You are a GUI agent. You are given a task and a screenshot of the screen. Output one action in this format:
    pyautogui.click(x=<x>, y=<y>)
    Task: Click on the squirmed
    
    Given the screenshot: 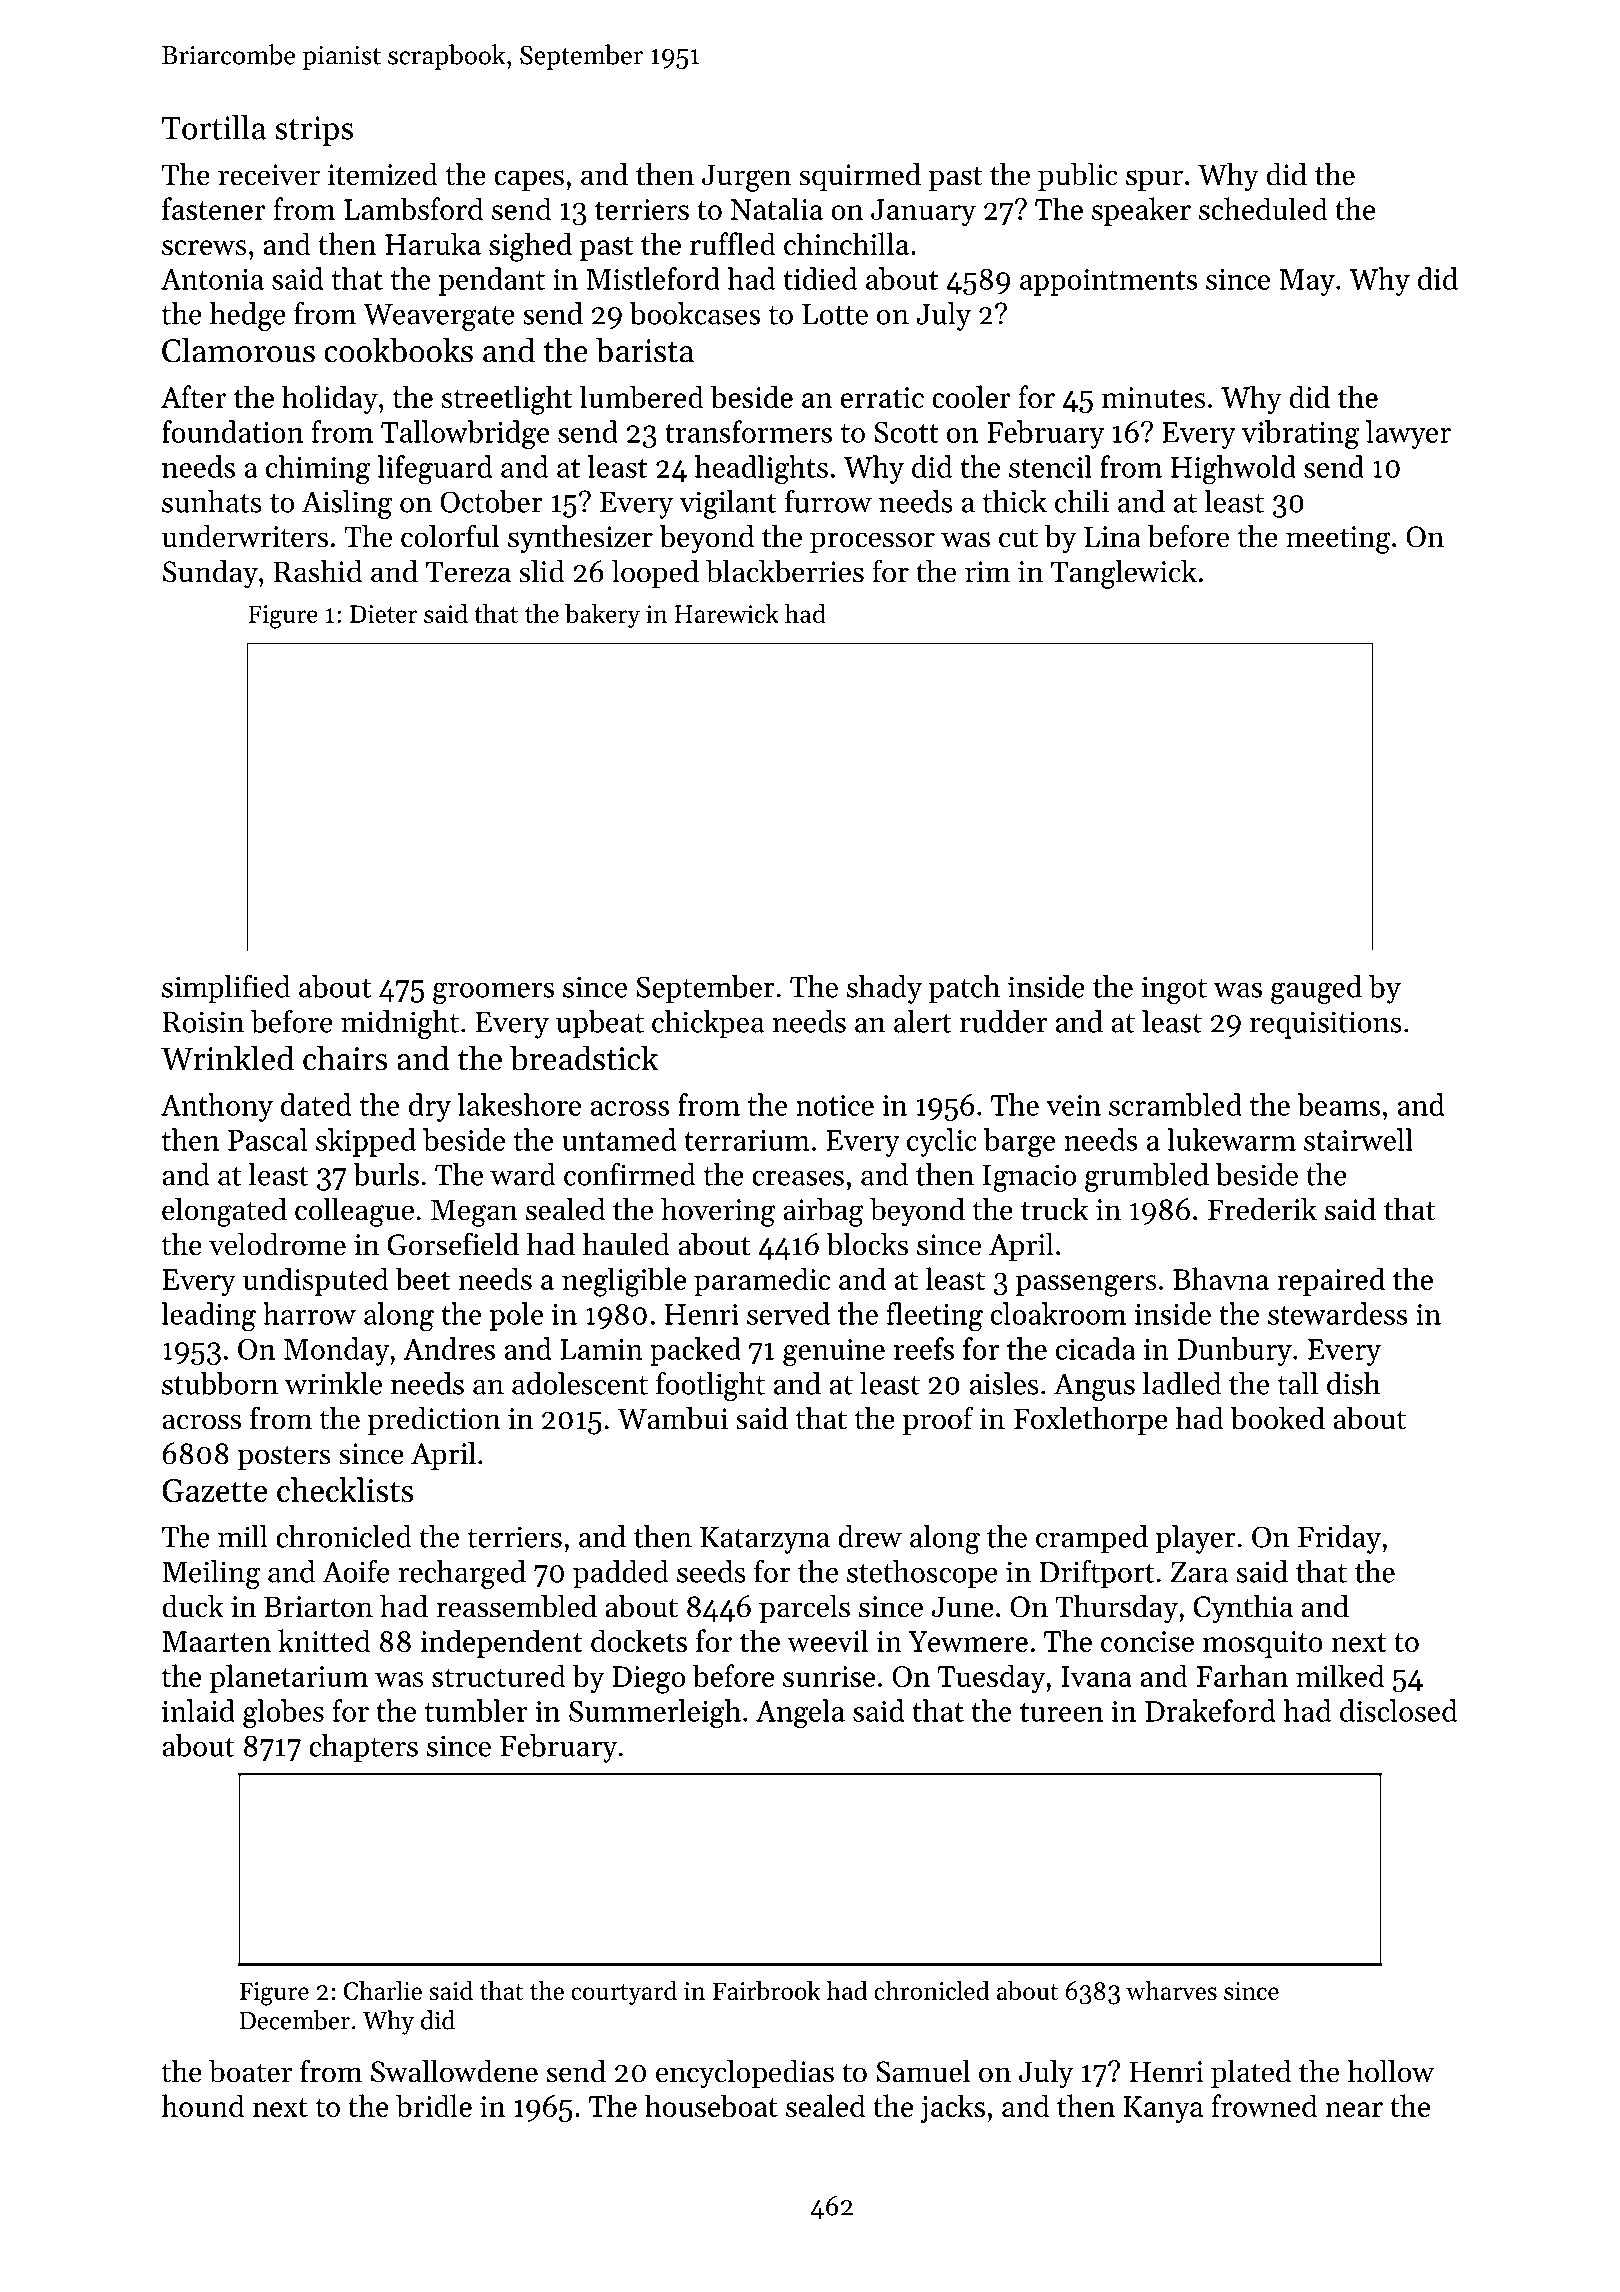 What is the action you would take?
    pyautogui.click(x=860, y=177)
